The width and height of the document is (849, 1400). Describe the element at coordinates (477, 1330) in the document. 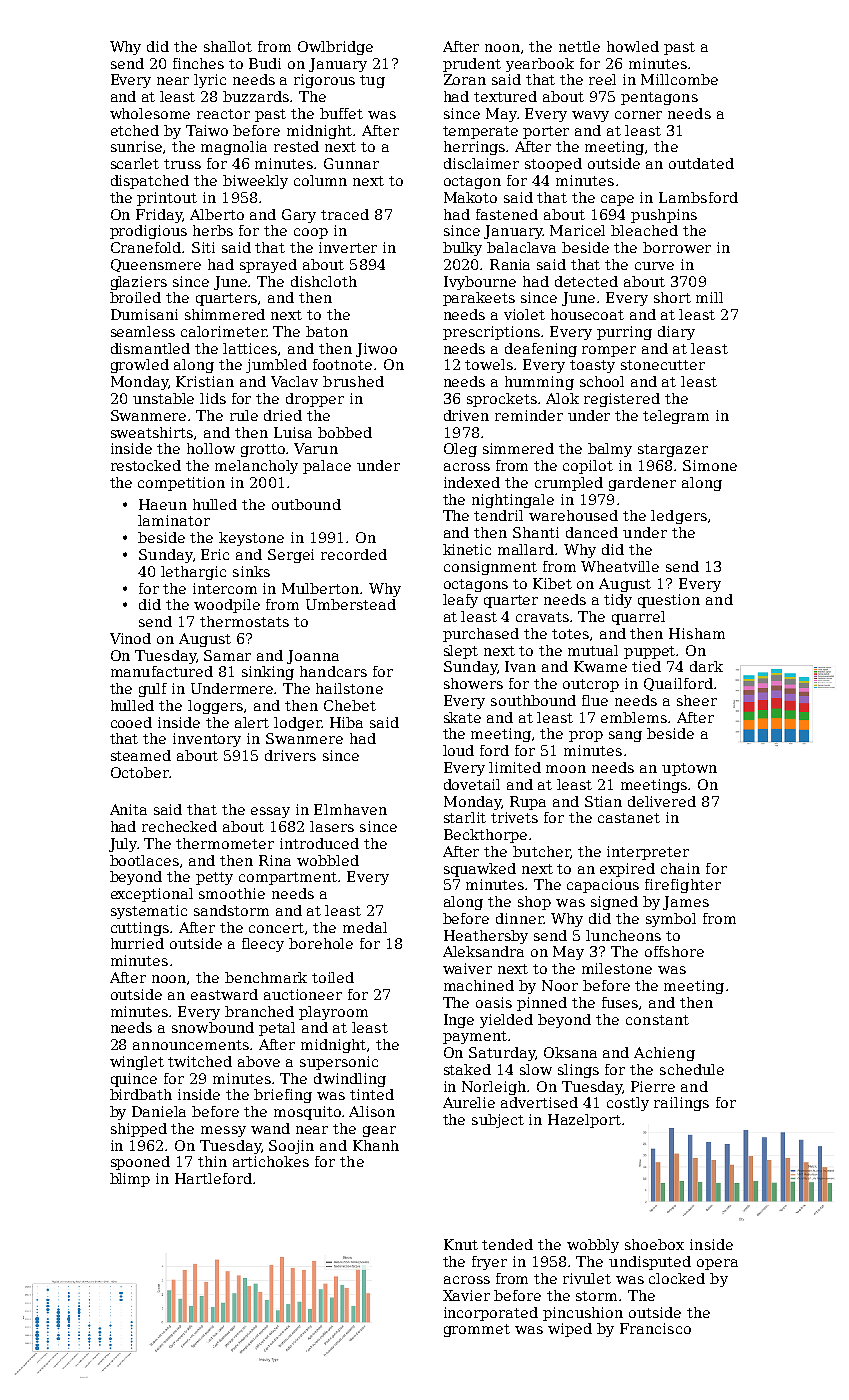

I see `grommet` at that location.
